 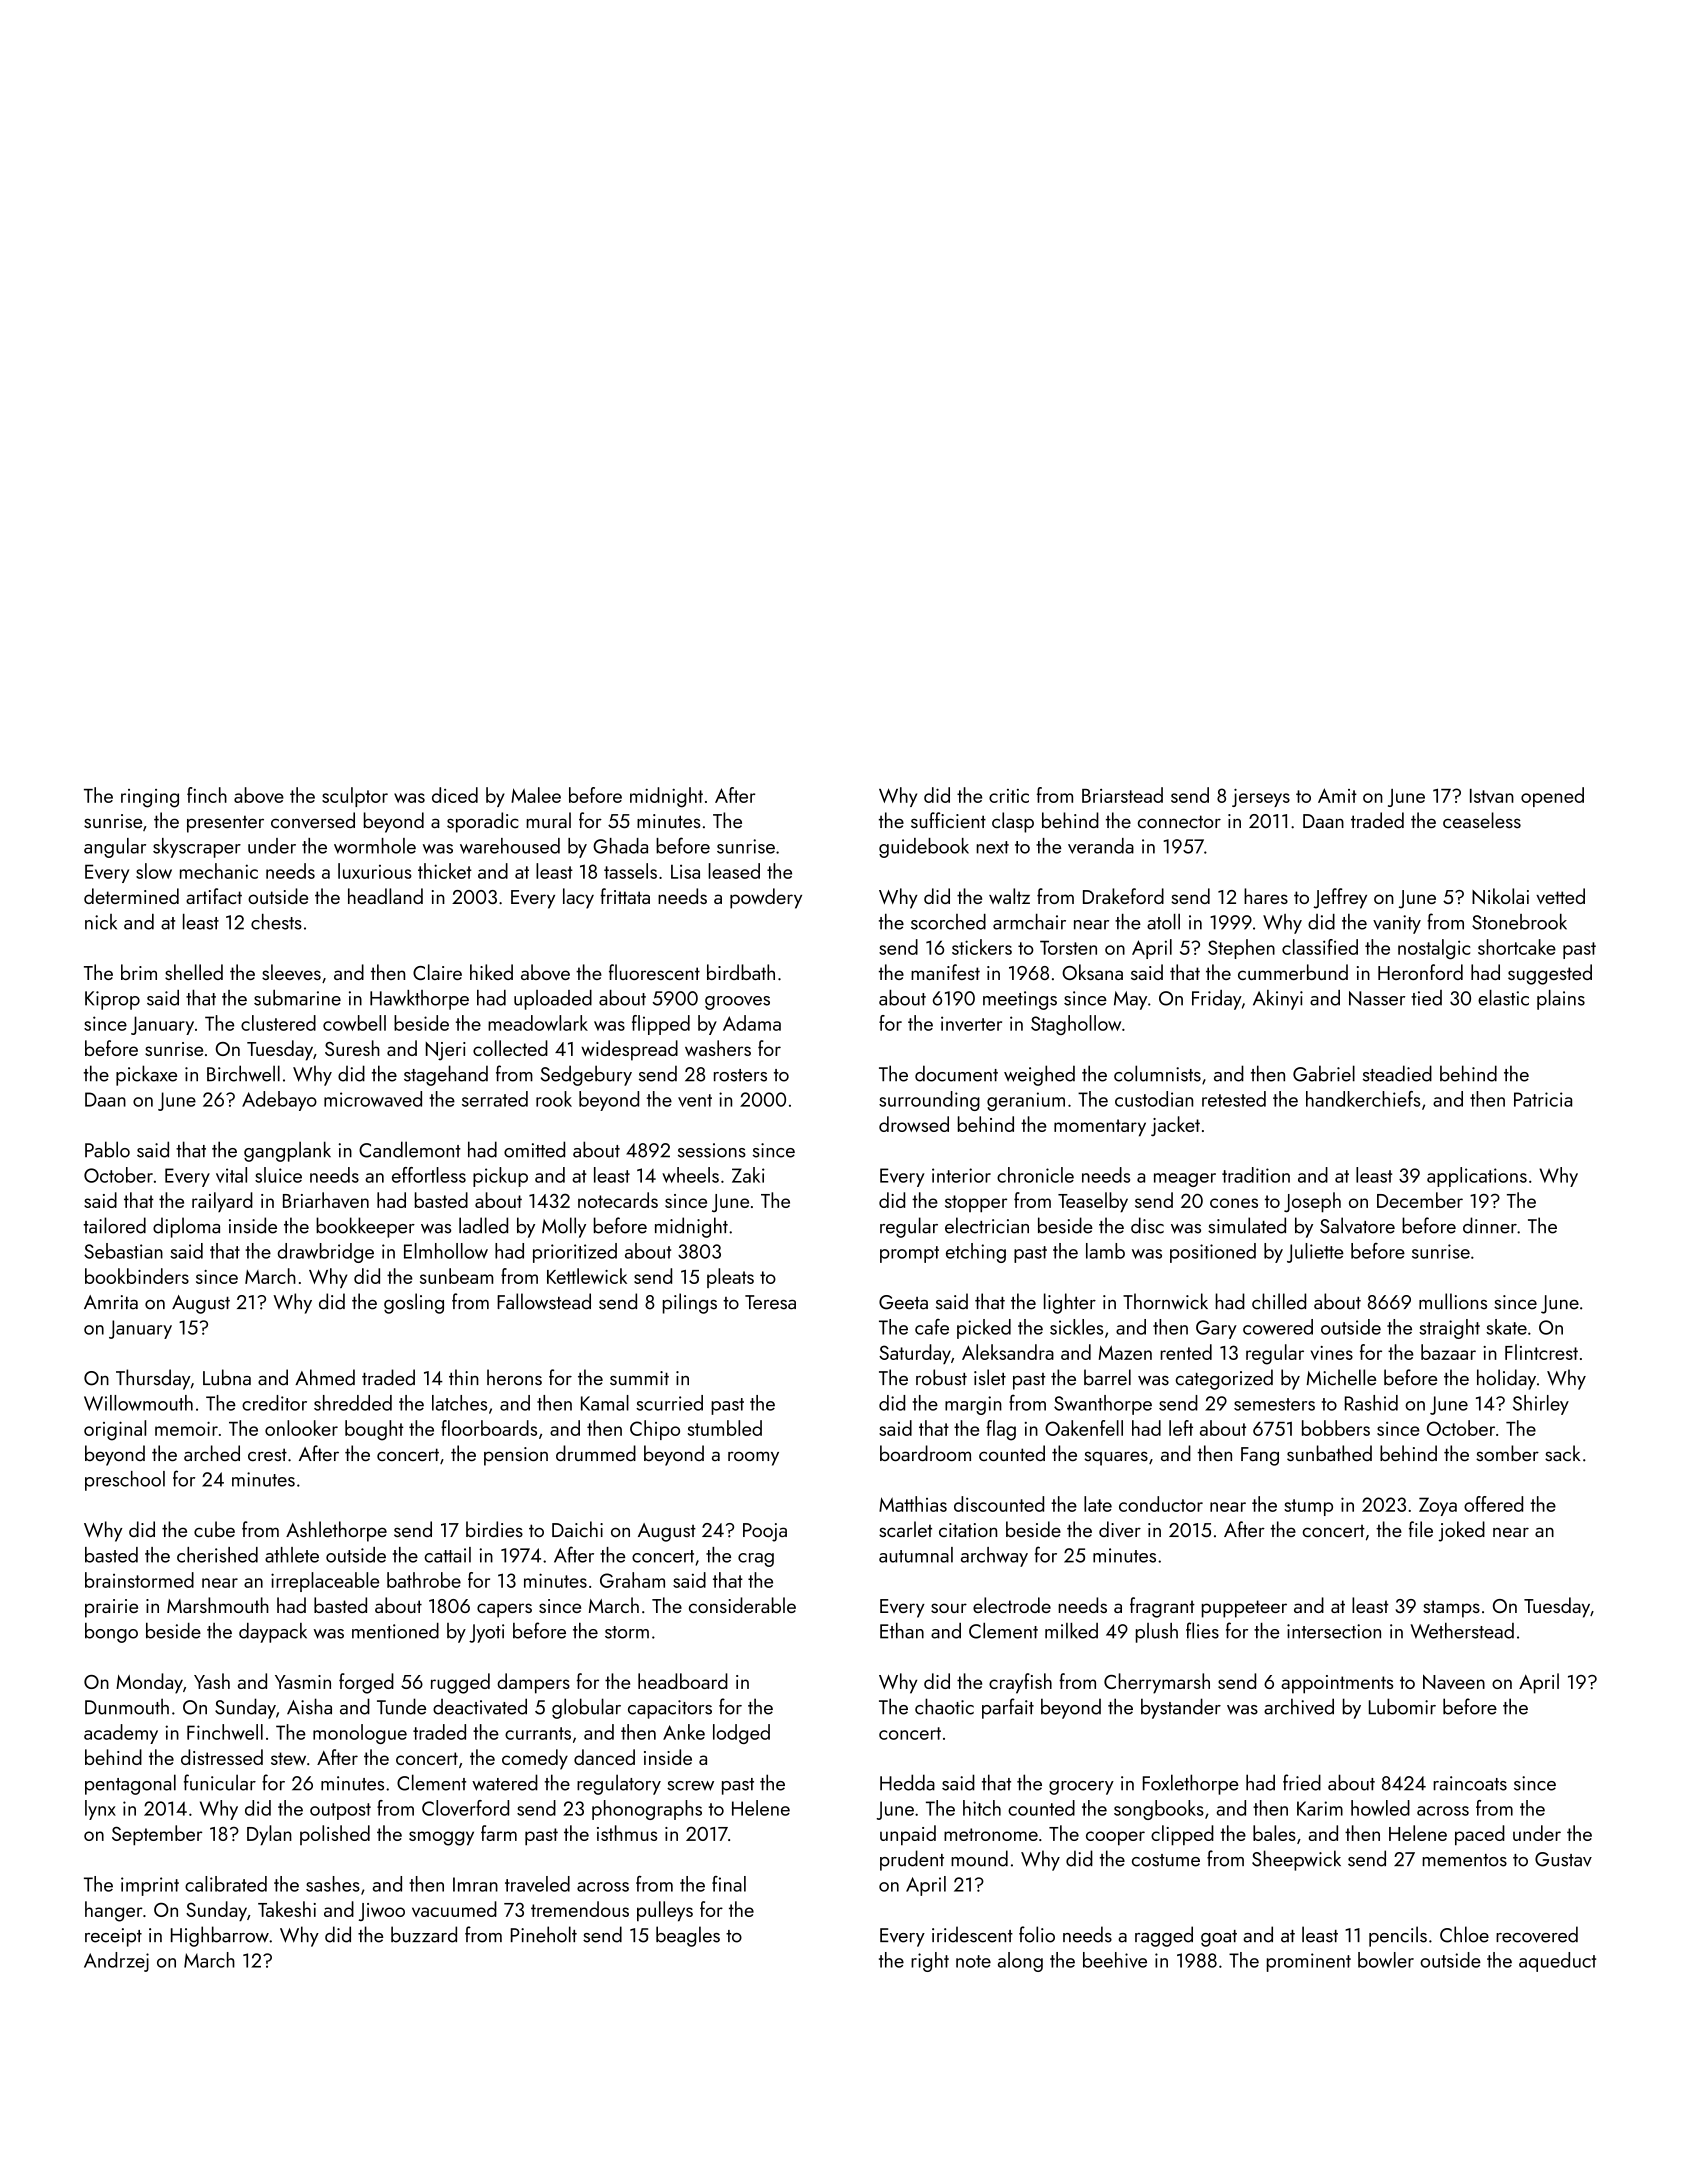 I want to click on pickaxe, so click(x=146, y=1075).
